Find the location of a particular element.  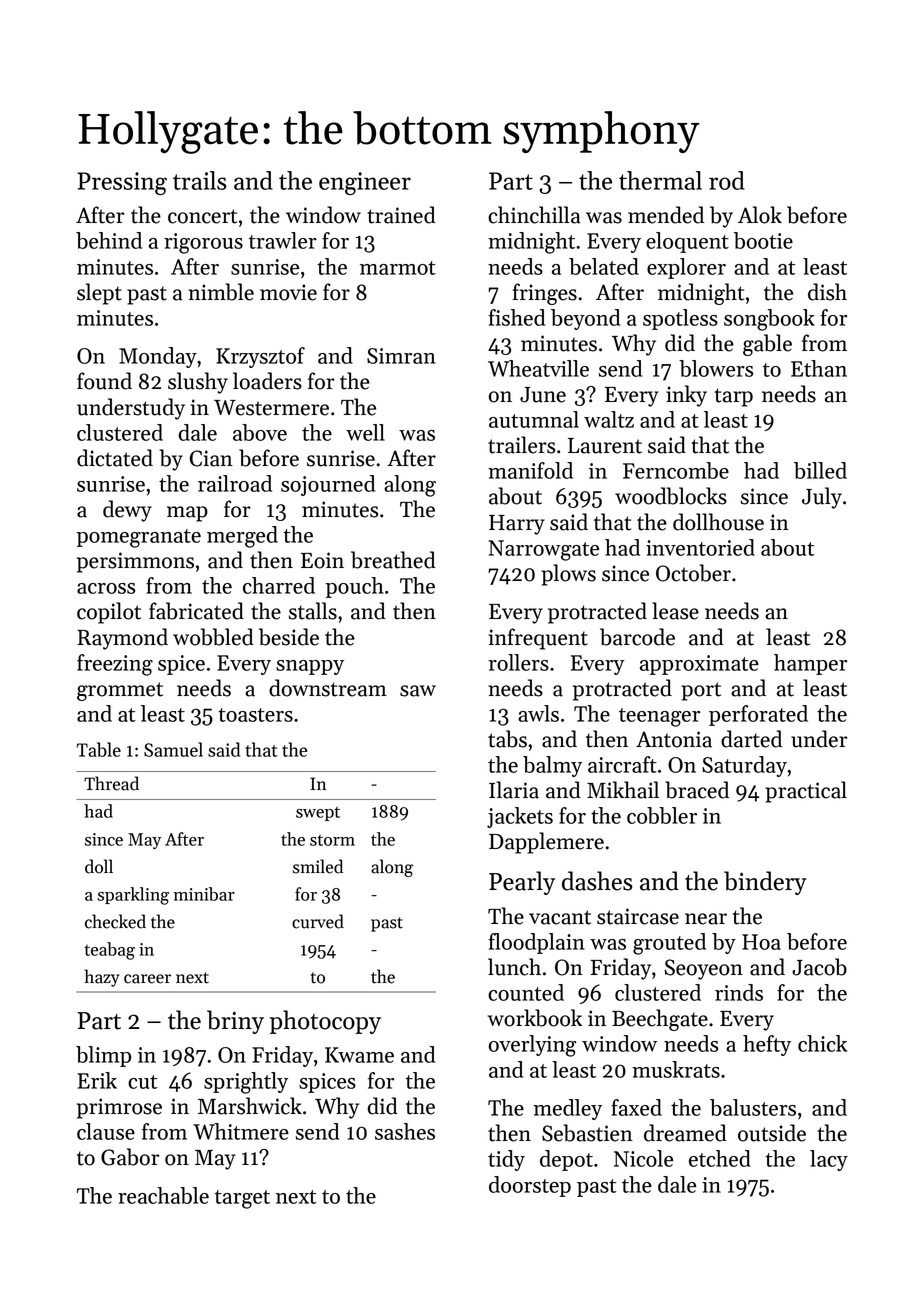

Kwame is located at coordinates (359, 1055).
